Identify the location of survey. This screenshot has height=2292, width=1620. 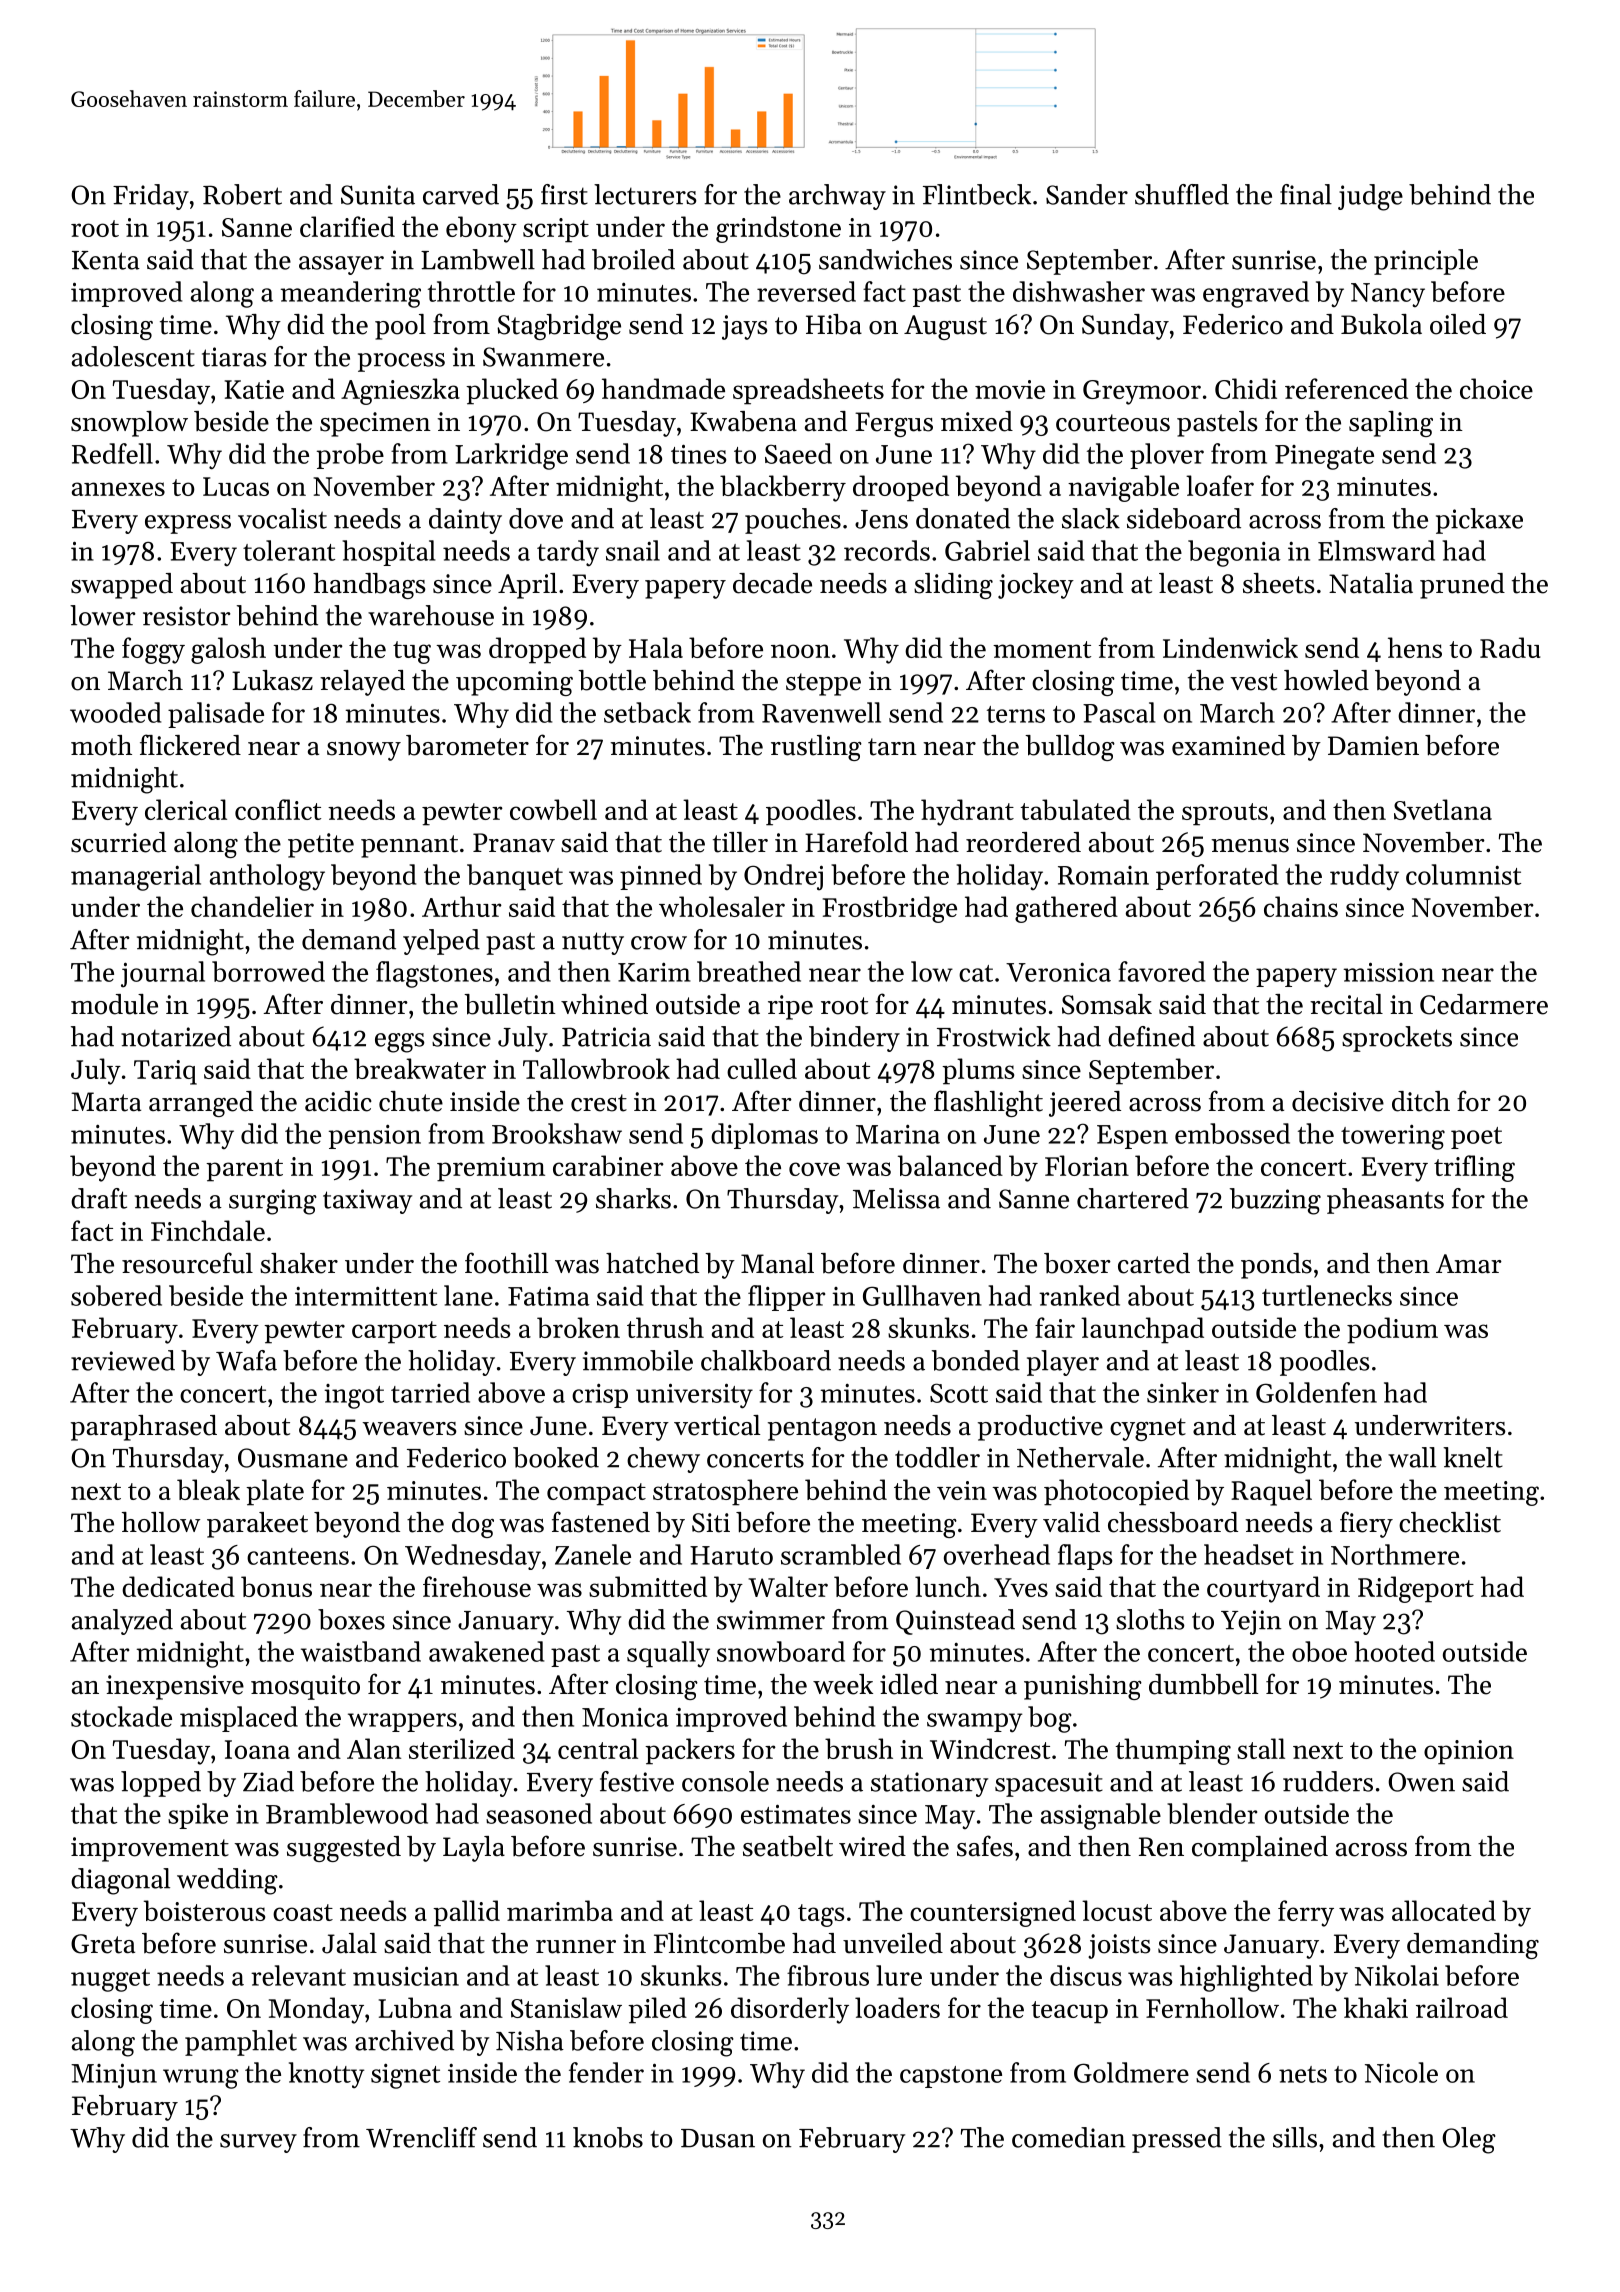
(258, 2143).
